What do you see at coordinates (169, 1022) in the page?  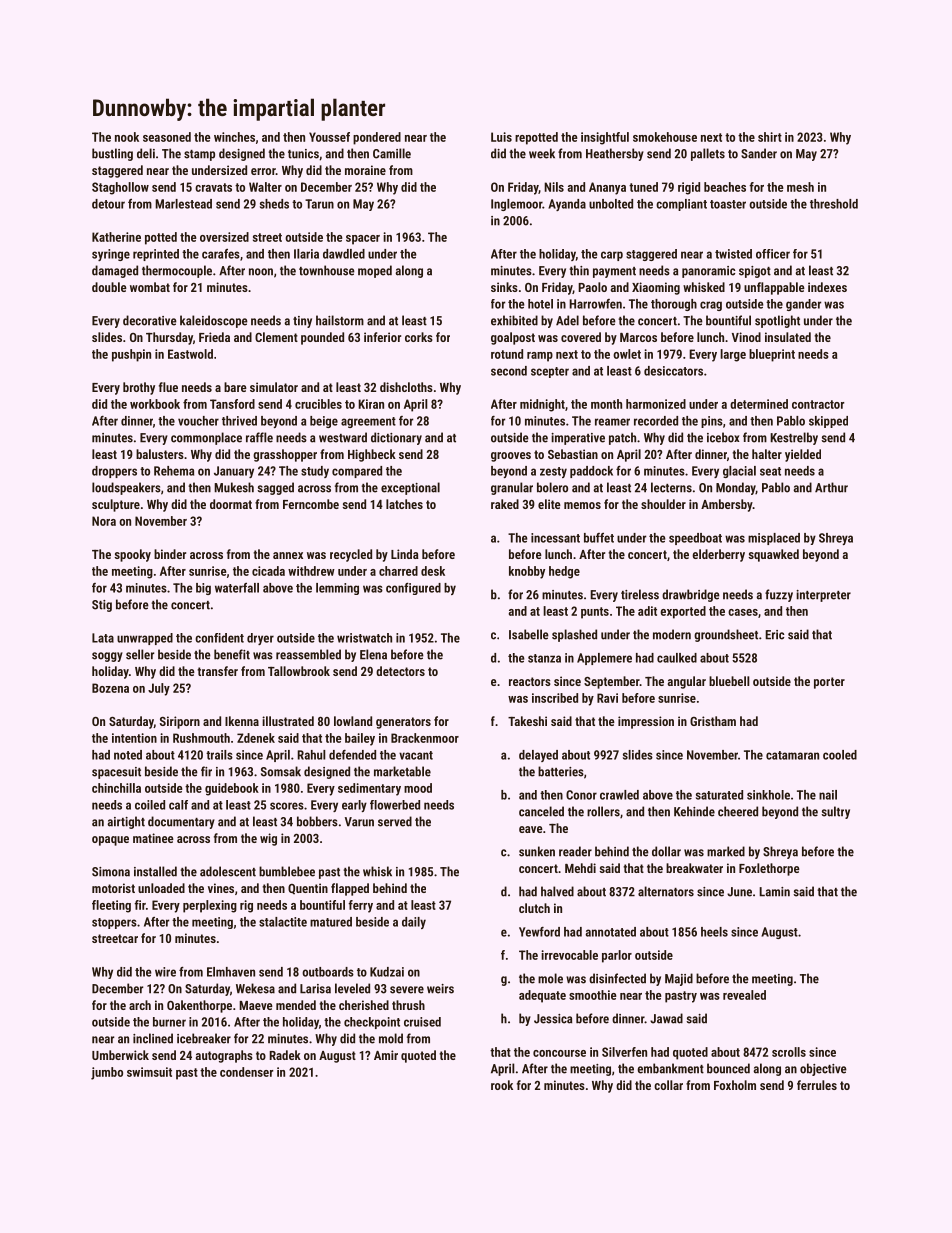 I see `burner` at bounding box center [169, 1022].
